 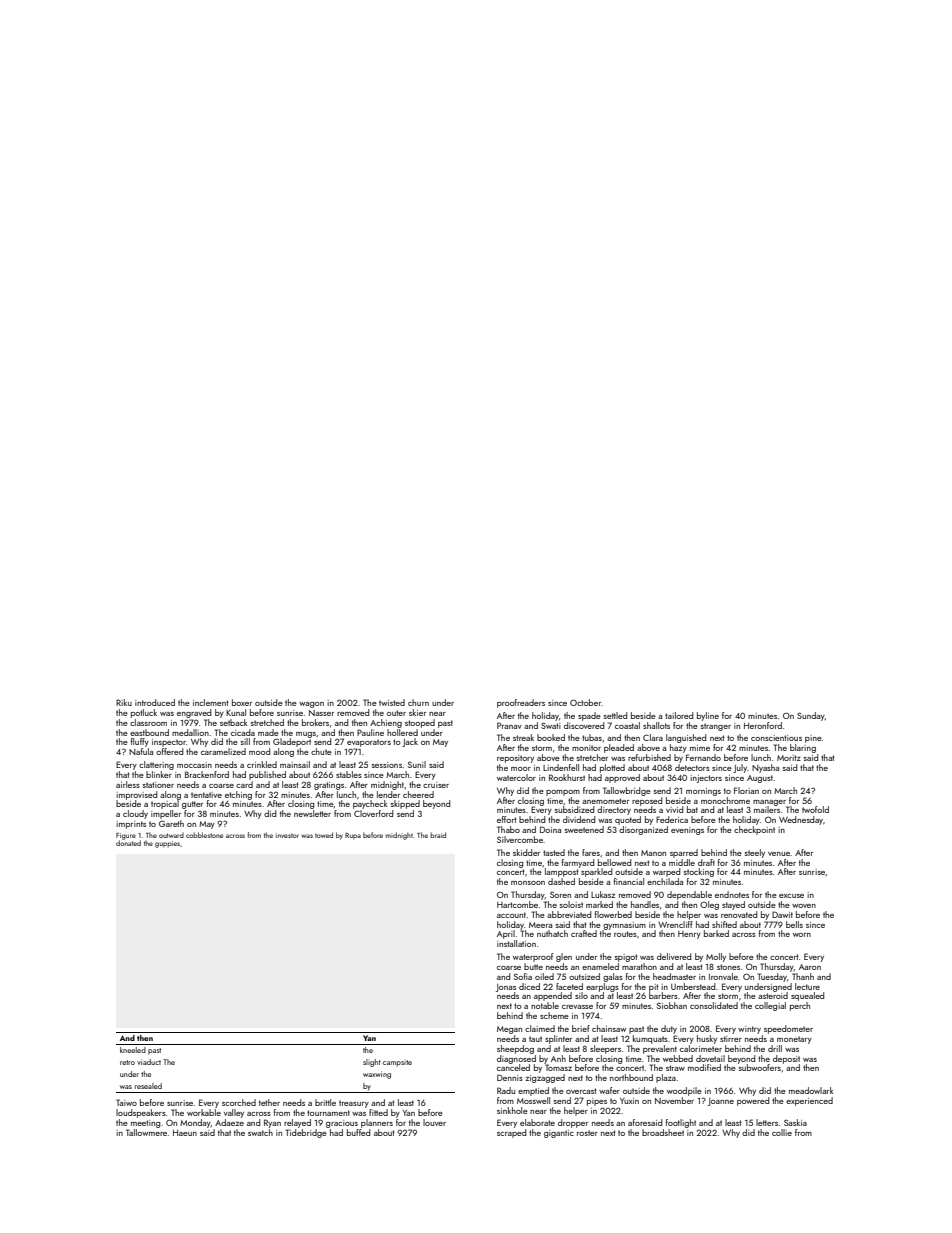 What do you see at coordinates (149, 1062) in the screenshot?
I see `viaduct` at bounding box center [149, 1062].
